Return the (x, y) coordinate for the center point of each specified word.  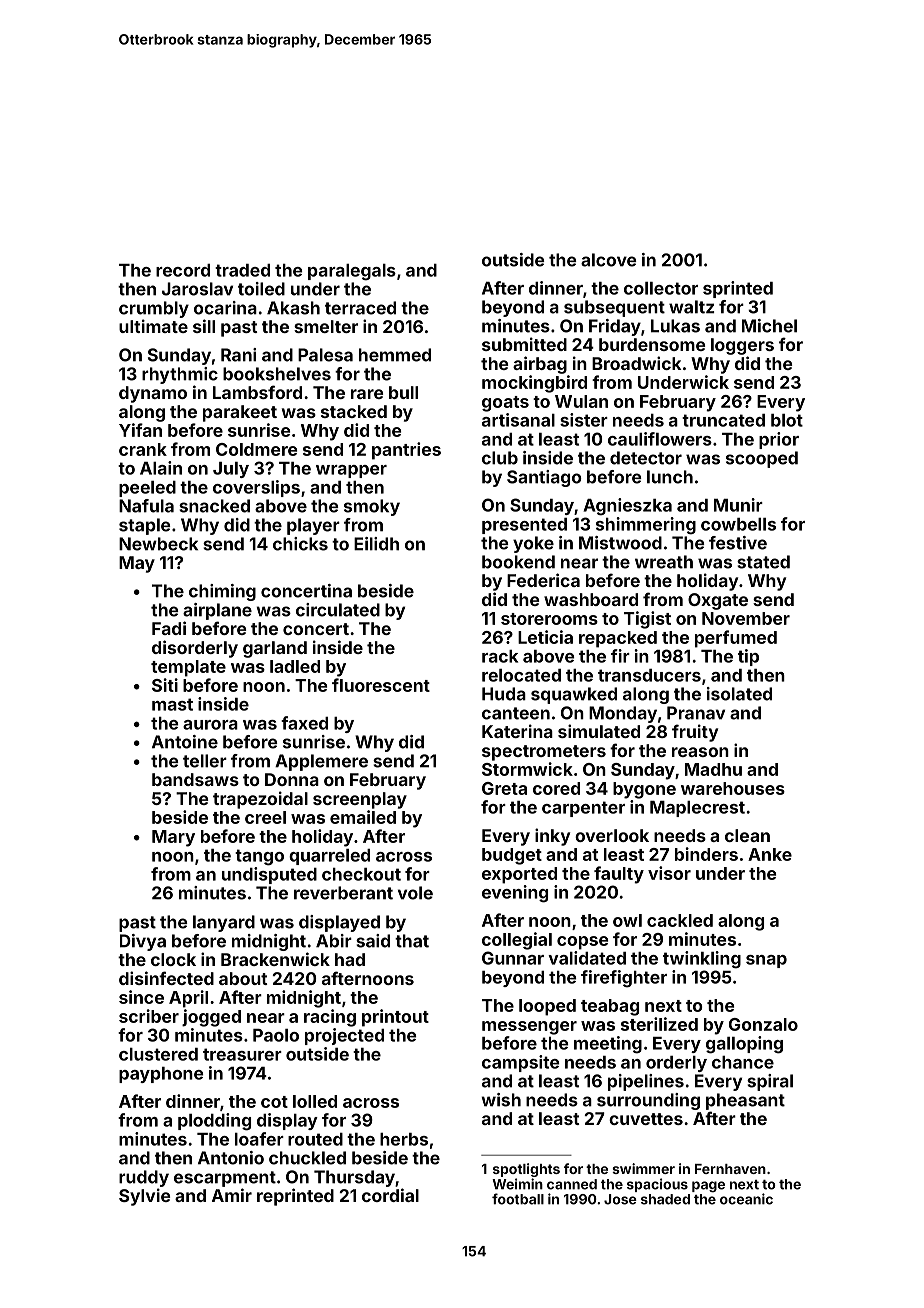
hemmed (395, 355)
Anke (770, 854)
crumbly (154, 309)
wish (501, 1100)
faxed (304, 723)
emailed (363, 817)
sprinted (738, 289)
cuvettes (646, 1119)
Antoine (185, 742)
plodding (214, 1122)
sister (584, 420)
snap (766, 961)
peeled (147, 489)
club (500, 458)
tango (259, 857)
